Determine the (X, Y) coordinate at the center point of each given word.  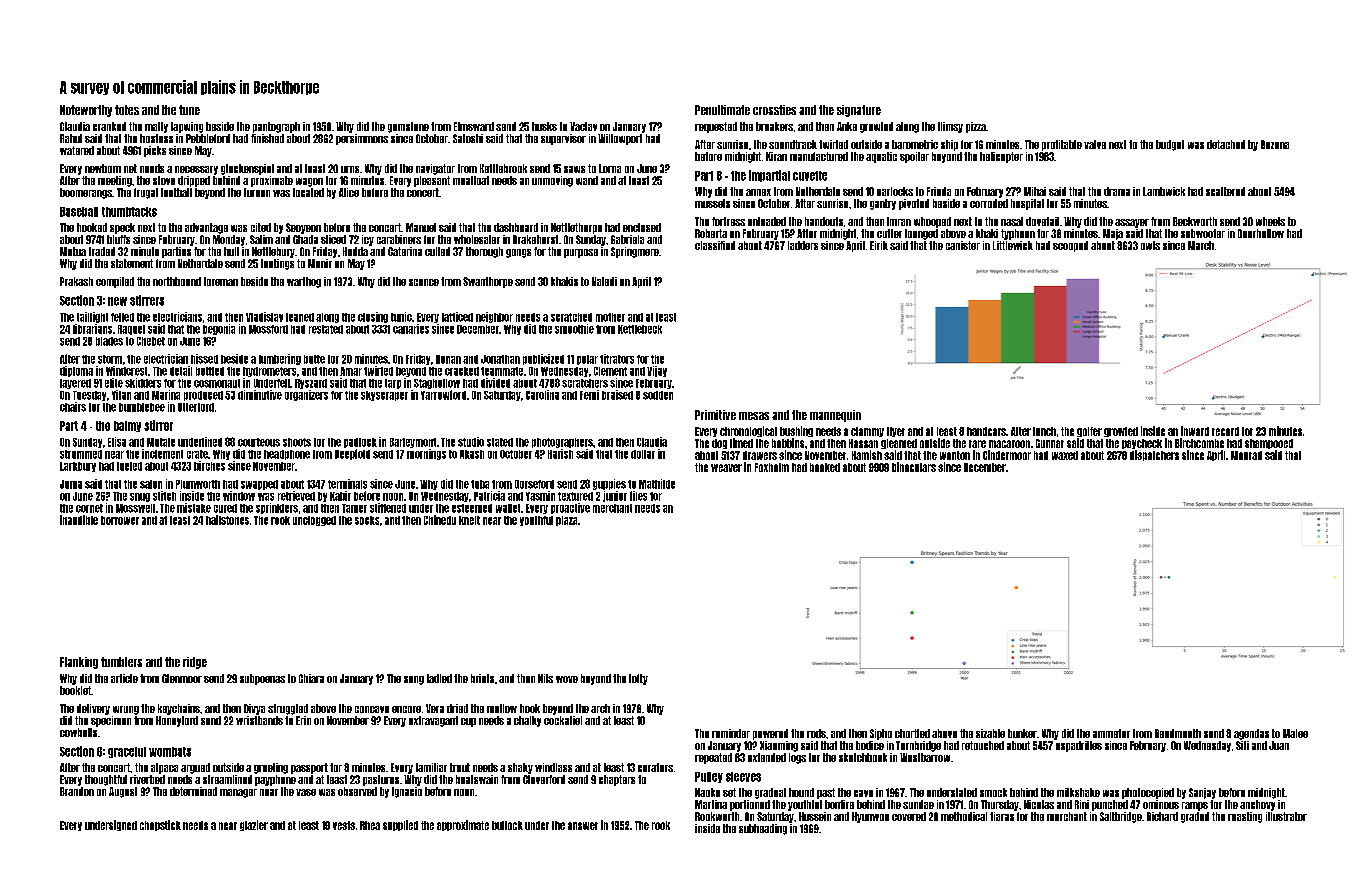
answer (583, 826)
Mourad (1246, 455)
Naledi (604, 281)
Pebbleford (208, 138)
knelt (469, 520)
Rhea (370, 825)
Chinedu (440, 520)
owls (1150, 245)
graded (1195, 817)
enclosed (642, 227)
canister (963, 245)
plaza (566, 521)
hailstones (227, 520)
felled (122, 317)
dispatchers (1154, 455)
